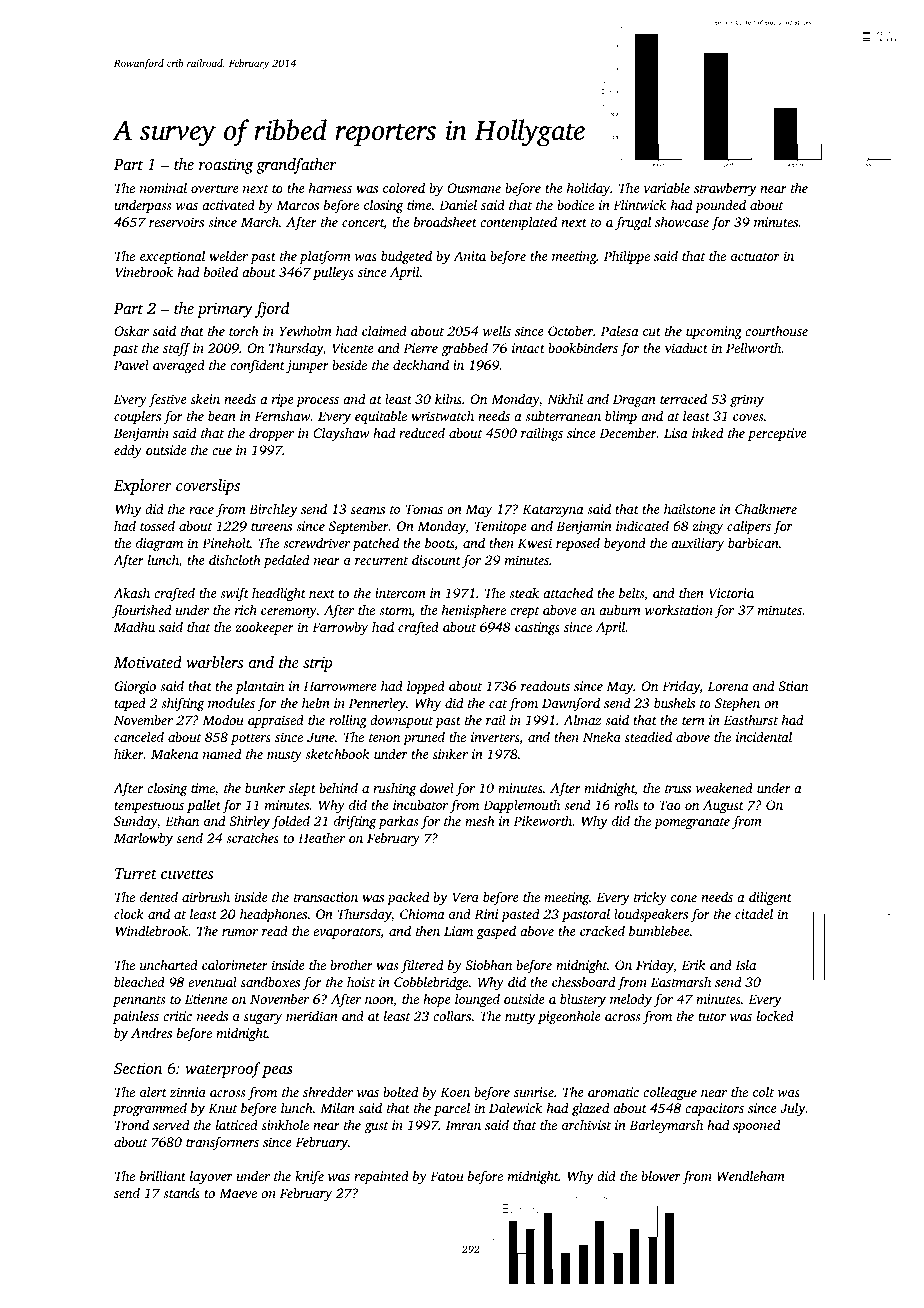  I want to click on calorimeter, so click(235, 965).
